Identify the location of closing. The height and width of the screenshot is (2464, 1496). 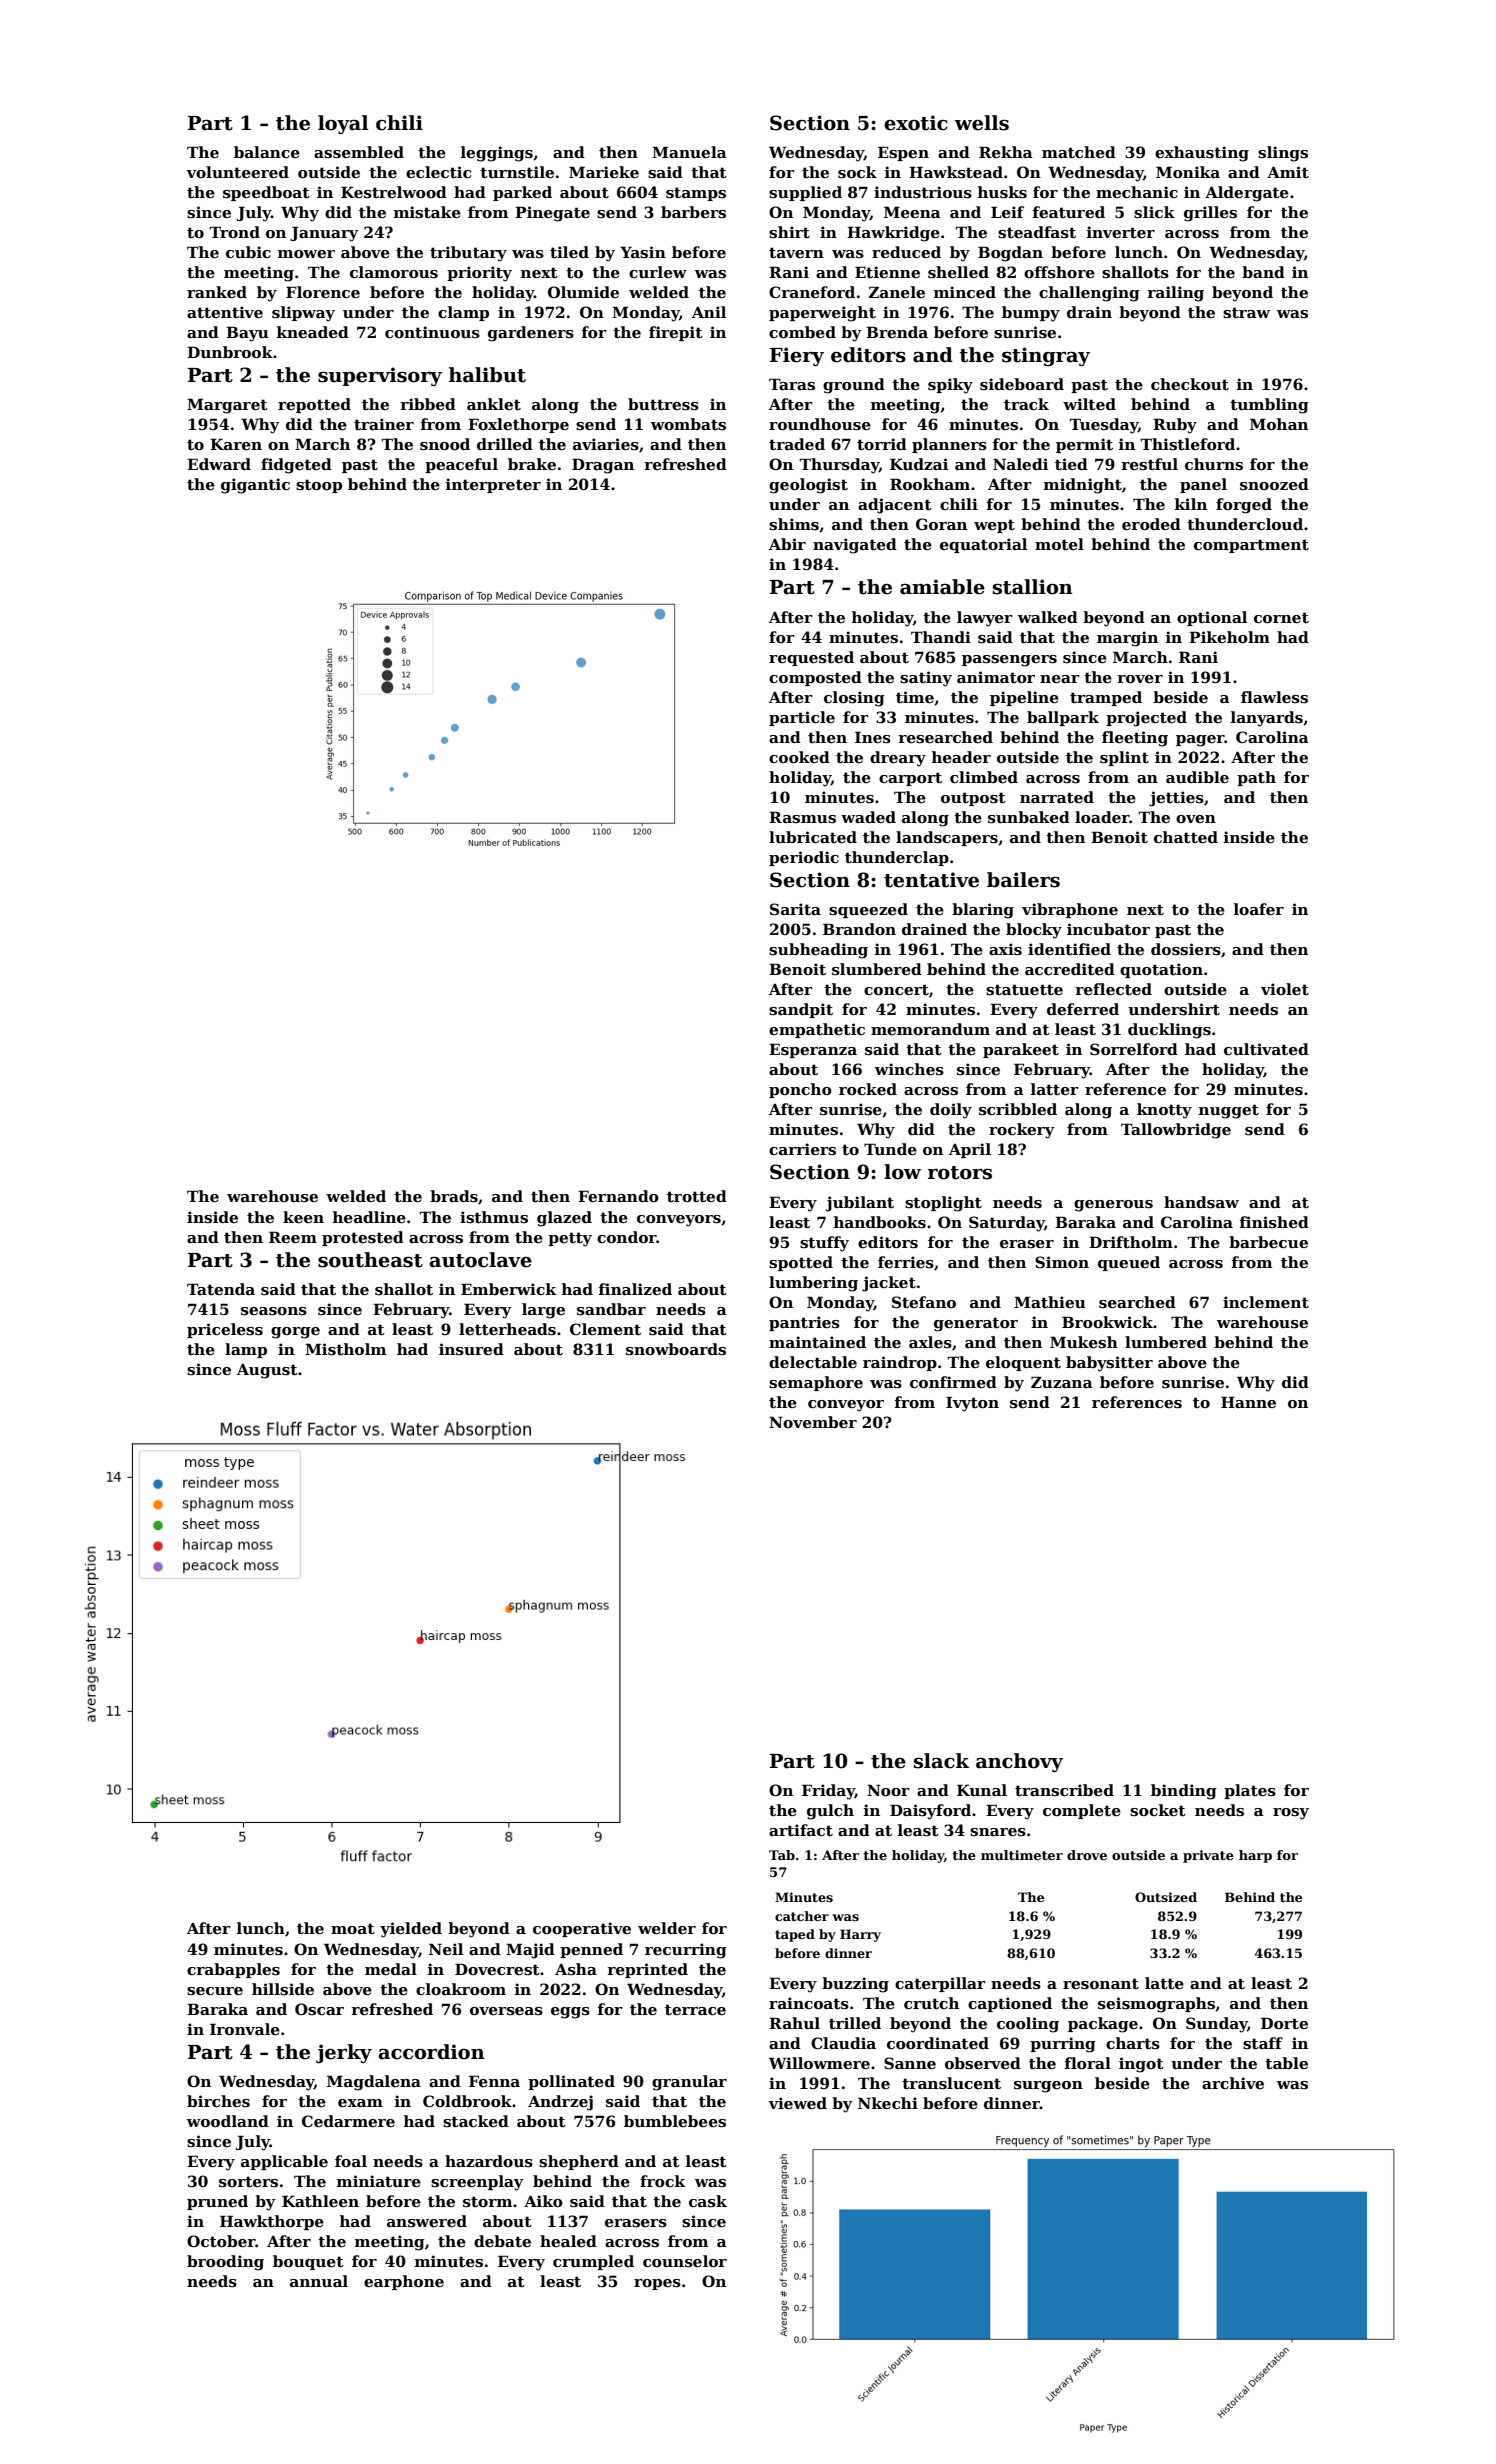
(854, 699).
